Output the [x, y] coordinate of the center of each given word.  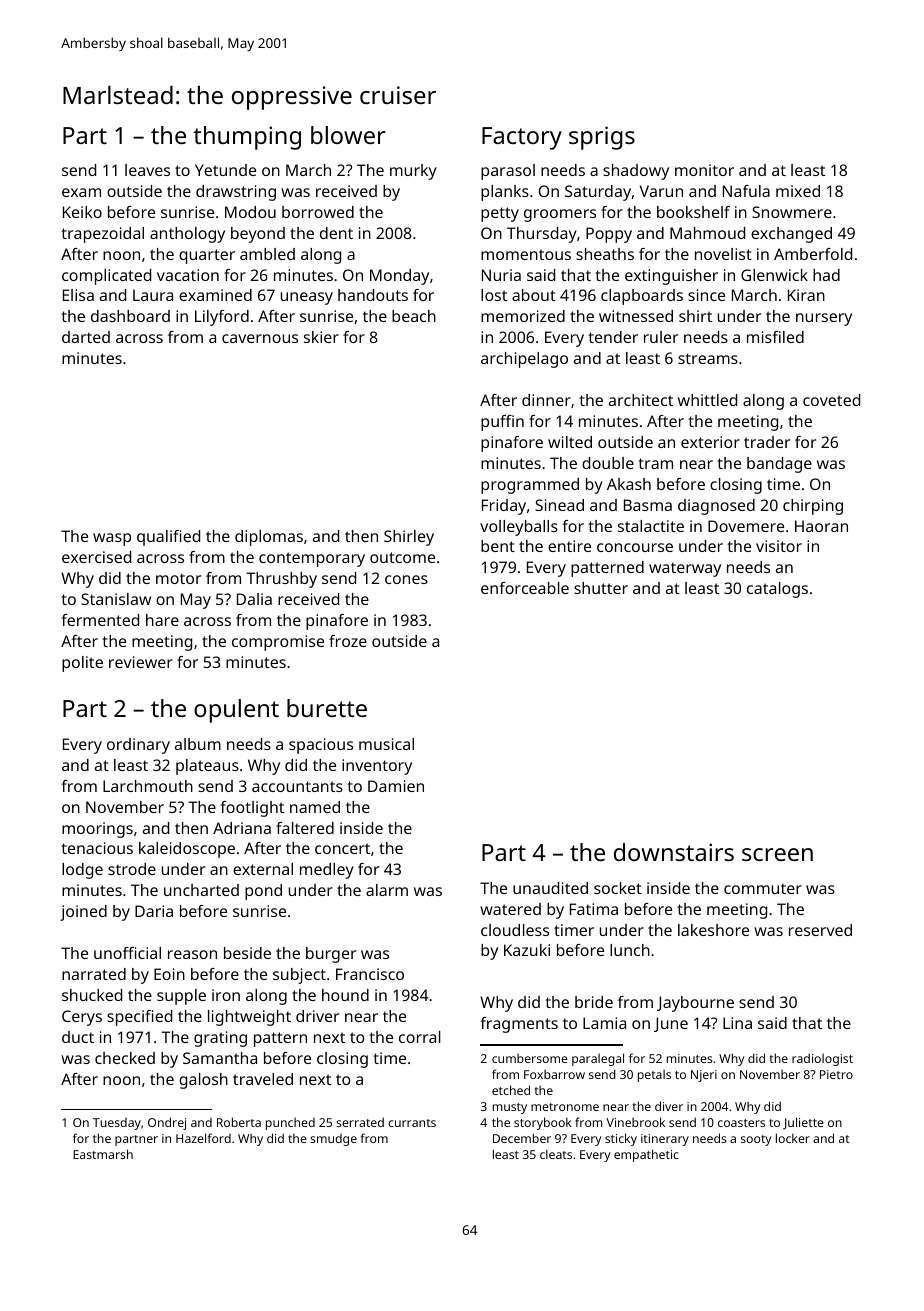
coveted [831, 400]
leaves [147, 170]
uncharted [201, 890]
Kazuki [527, 950]
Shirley [409, 538]
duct [78, 1037]
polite [82, 664]
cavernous [260, 338]
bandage [779, 465]
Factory [522, 138]
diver [669, 1106]
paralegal [598, 1059]
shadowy [636, 172]
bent [498, 546]
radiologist [822, 1059]
